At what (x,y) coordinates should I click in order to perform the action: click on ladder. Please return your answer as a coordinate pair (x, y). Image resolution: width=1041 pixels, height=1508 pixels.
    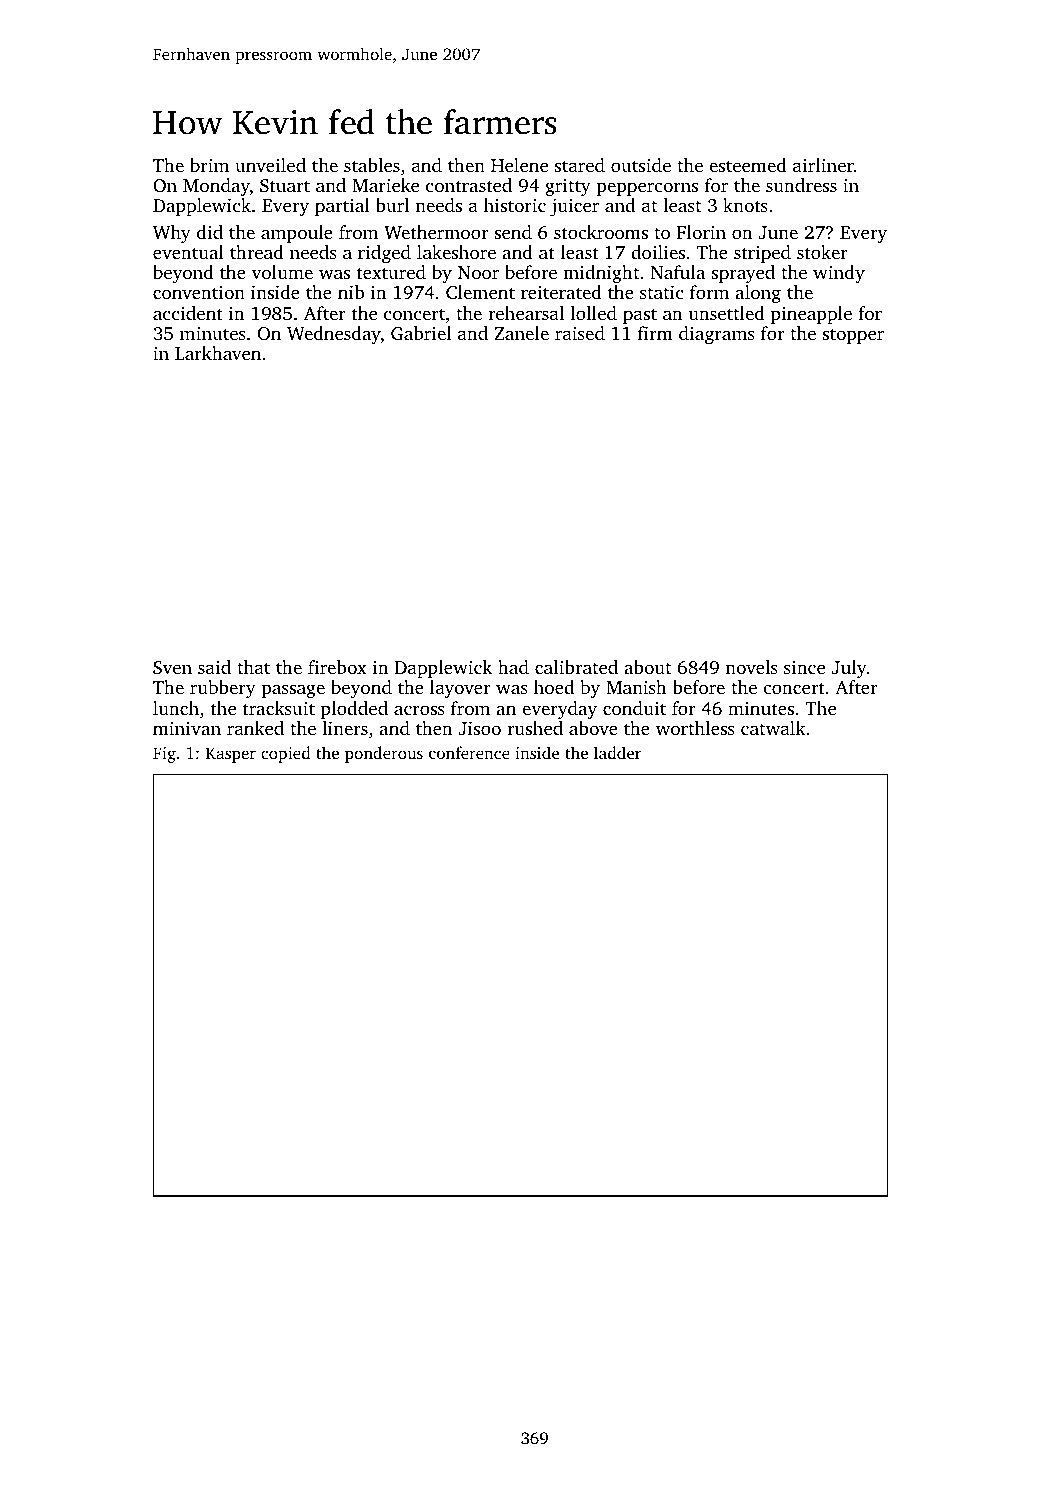
    Looking at the image, I should click on (617, 752).
